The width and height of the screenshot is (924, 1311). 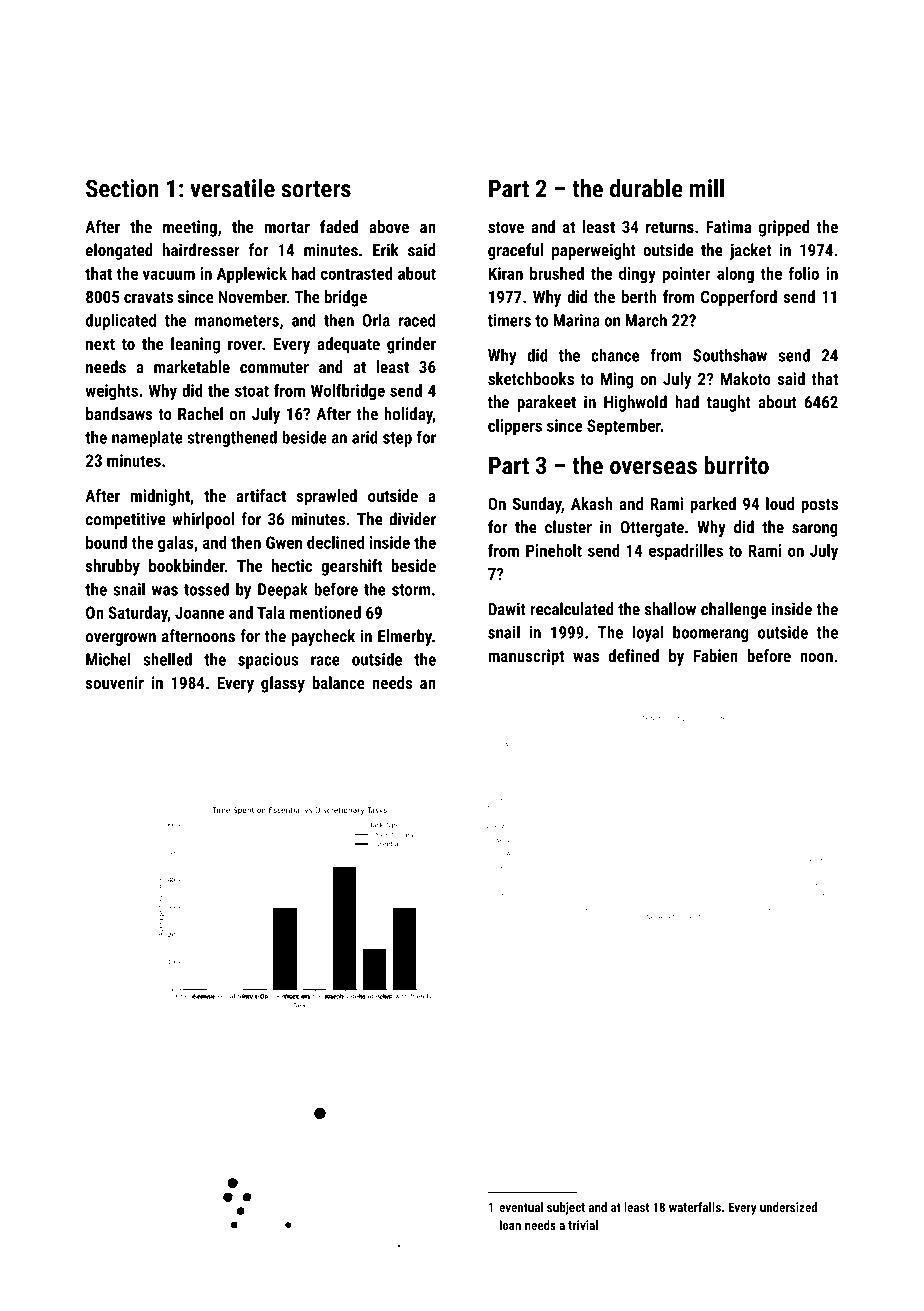 What do you see at coordinates (122, 188) in the screenshot?
I see `Section` at bounding box center [122, 188].
